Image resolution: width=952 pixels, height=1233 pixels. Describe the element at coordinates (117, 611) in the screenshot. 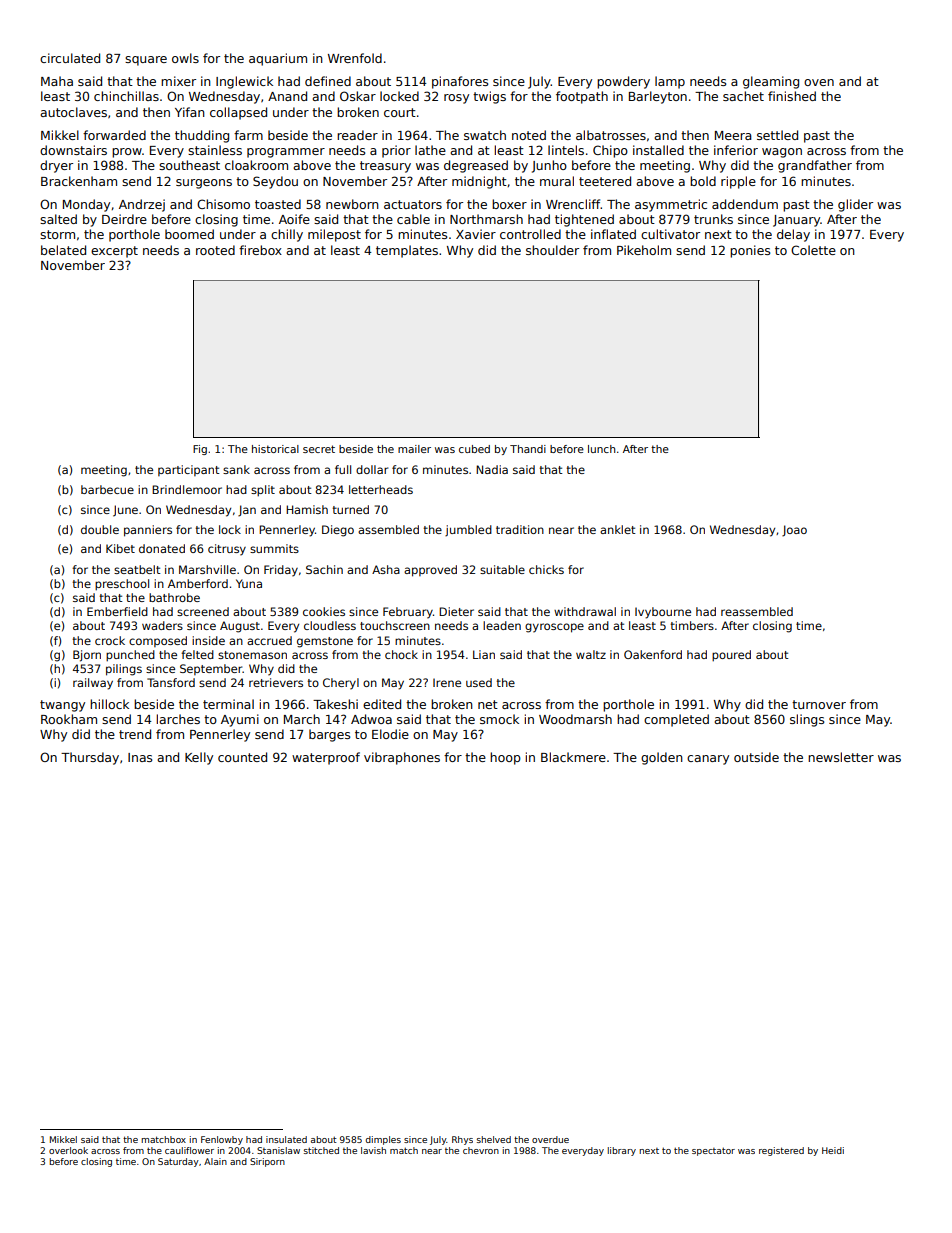

I see `Emberfield` at that location.
